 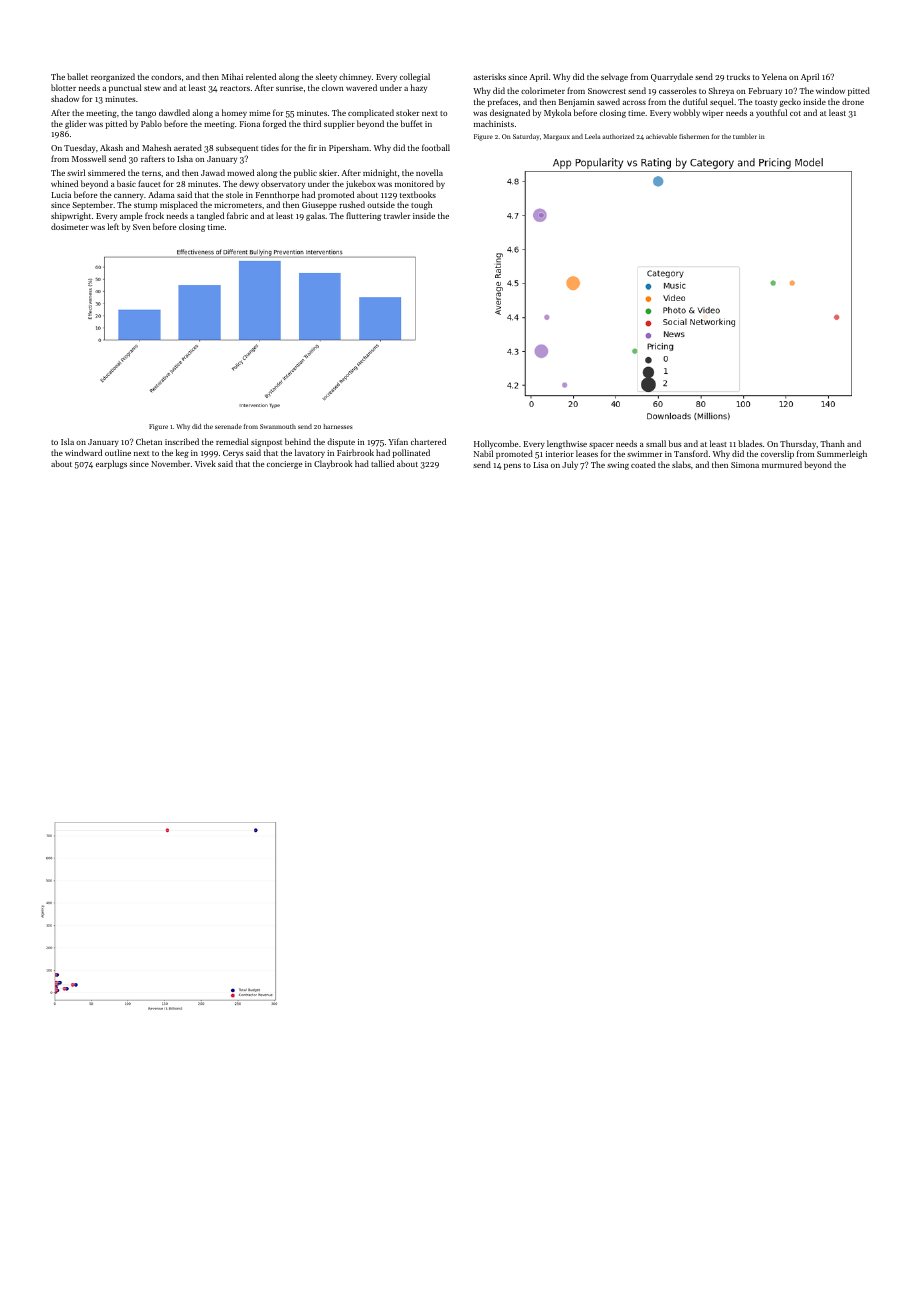 What do you see at coordinates (232, 441) in the screenshot?
I see `remedial` at bounding box center [232, 441].
